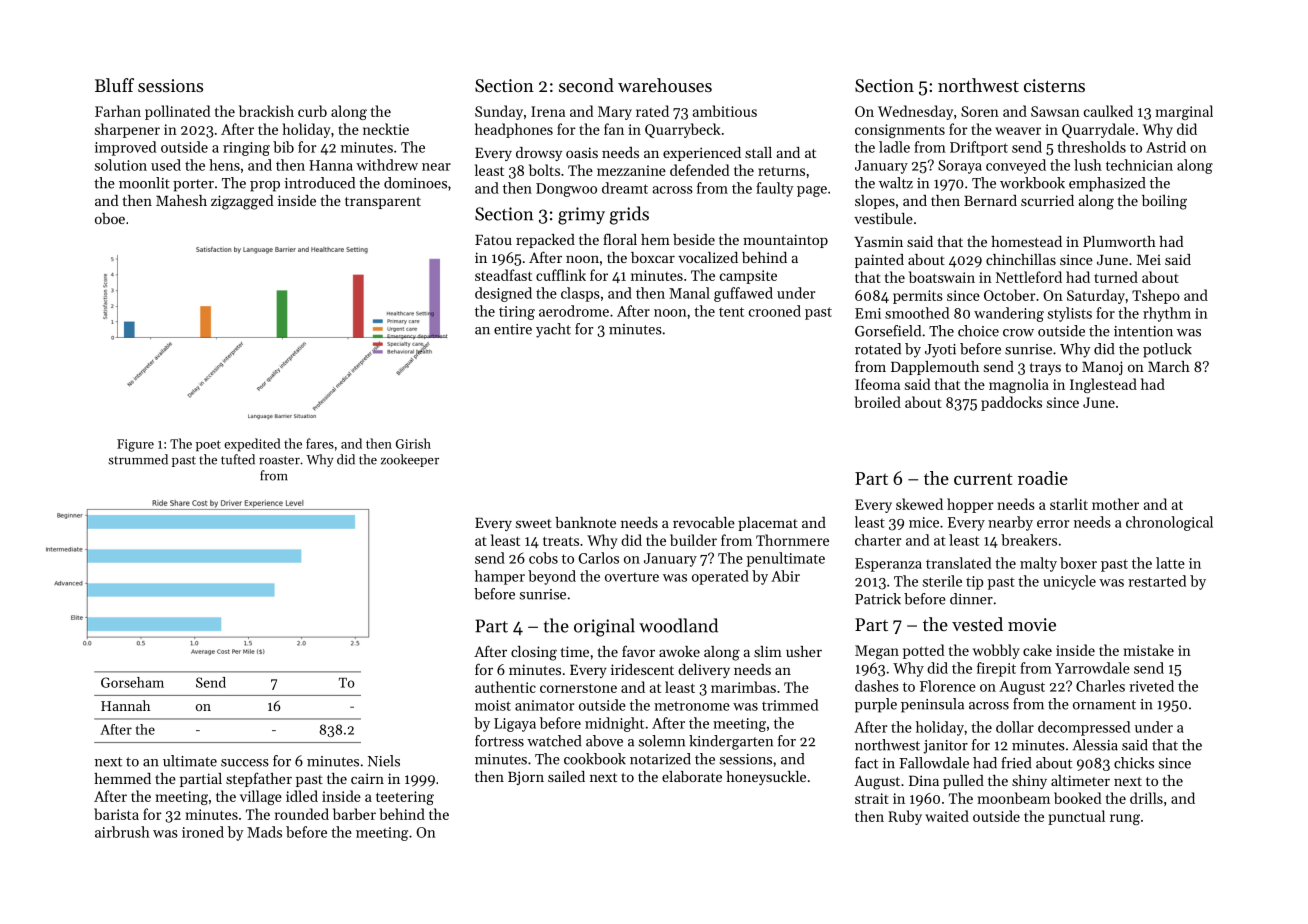 The image size is (1308, 924). What do you see at coordinates (245, 763) in the page?
I see `success` at bounding box center [245, 763].
